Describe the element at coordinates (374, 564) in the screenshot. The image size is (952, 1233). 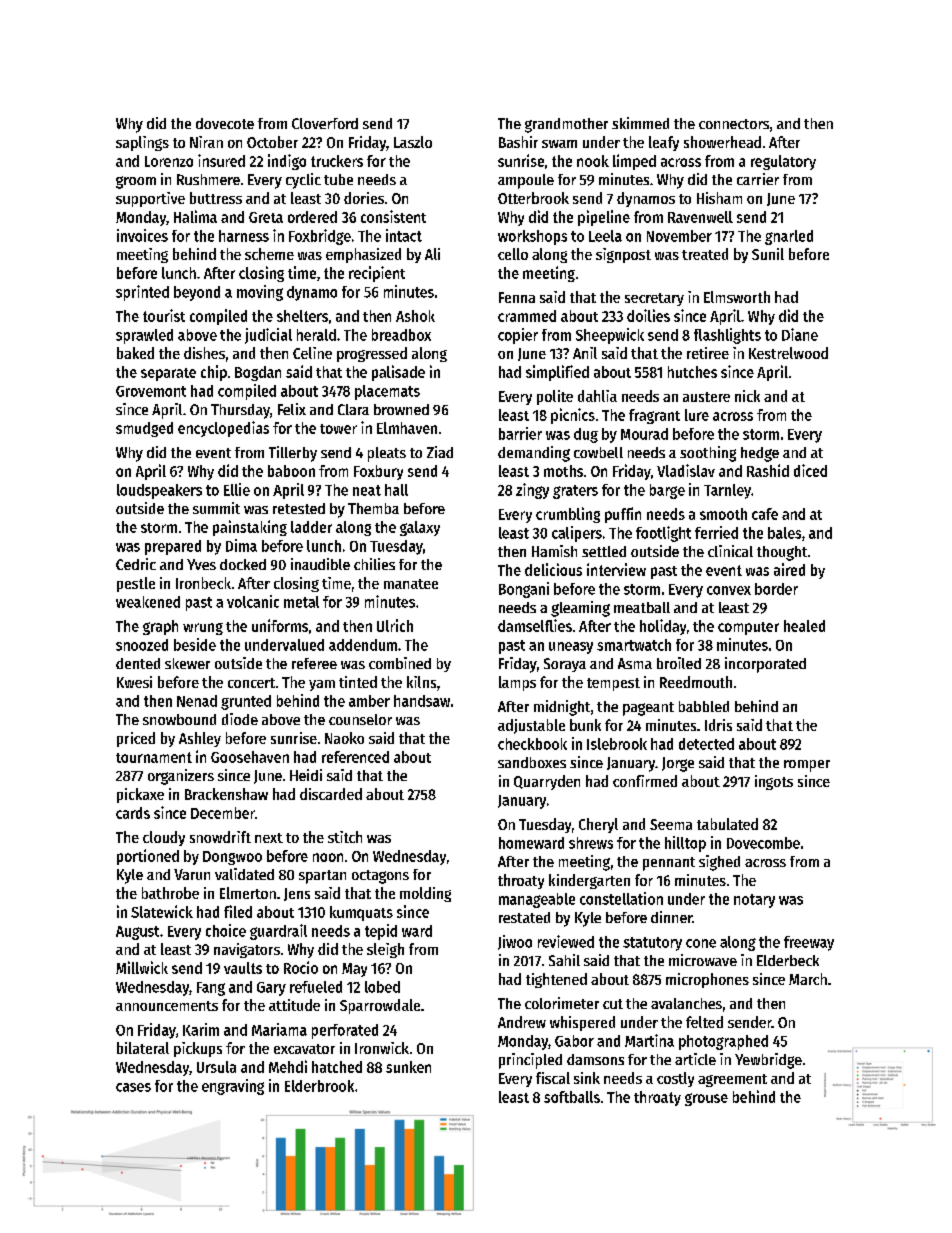
I see `chilies` at that location.
